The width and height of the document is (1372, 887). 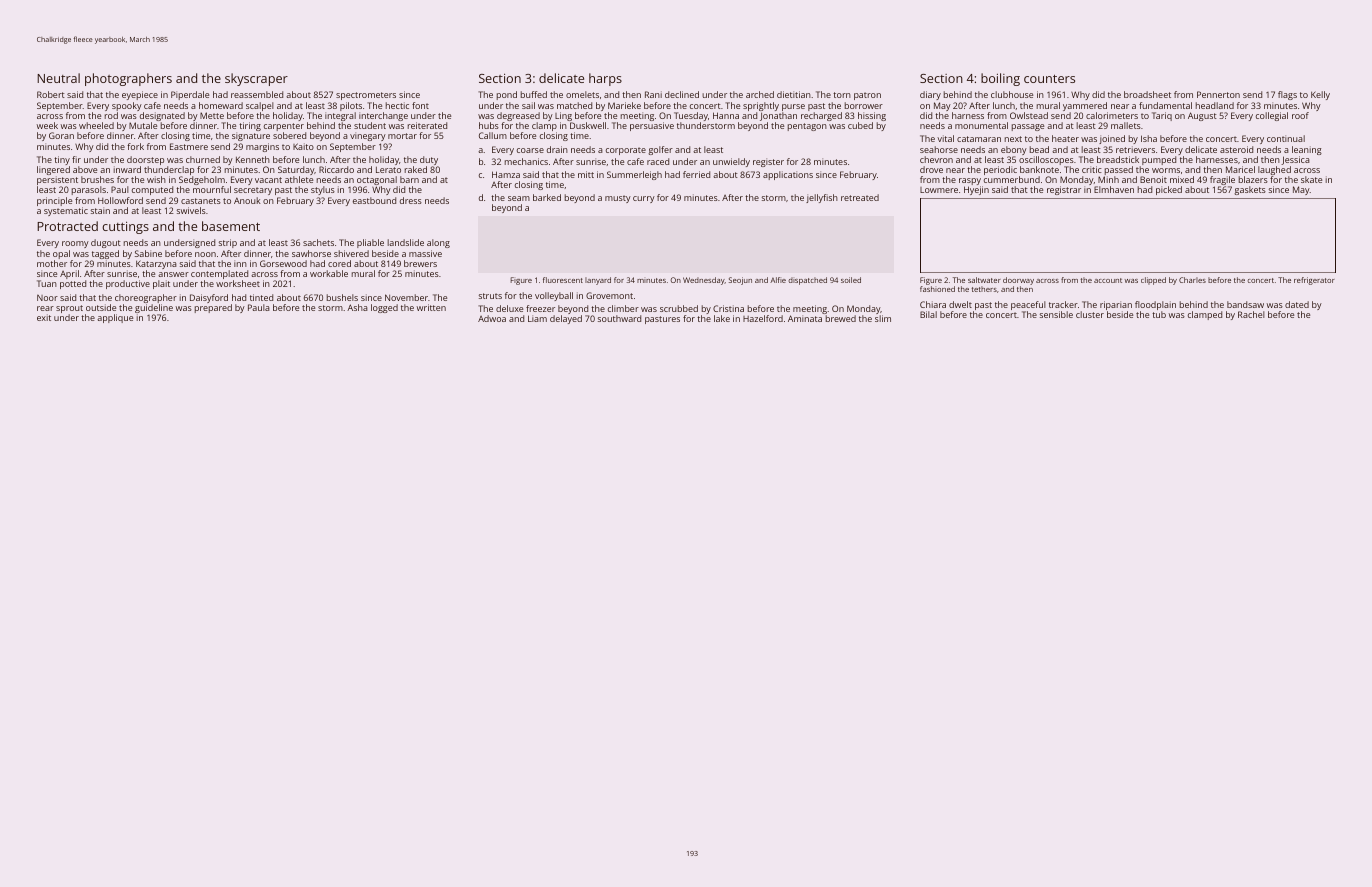 What do you see at coordinates (128, 79) in the document?
I see `photographers` at bounding box center [128, 79].
